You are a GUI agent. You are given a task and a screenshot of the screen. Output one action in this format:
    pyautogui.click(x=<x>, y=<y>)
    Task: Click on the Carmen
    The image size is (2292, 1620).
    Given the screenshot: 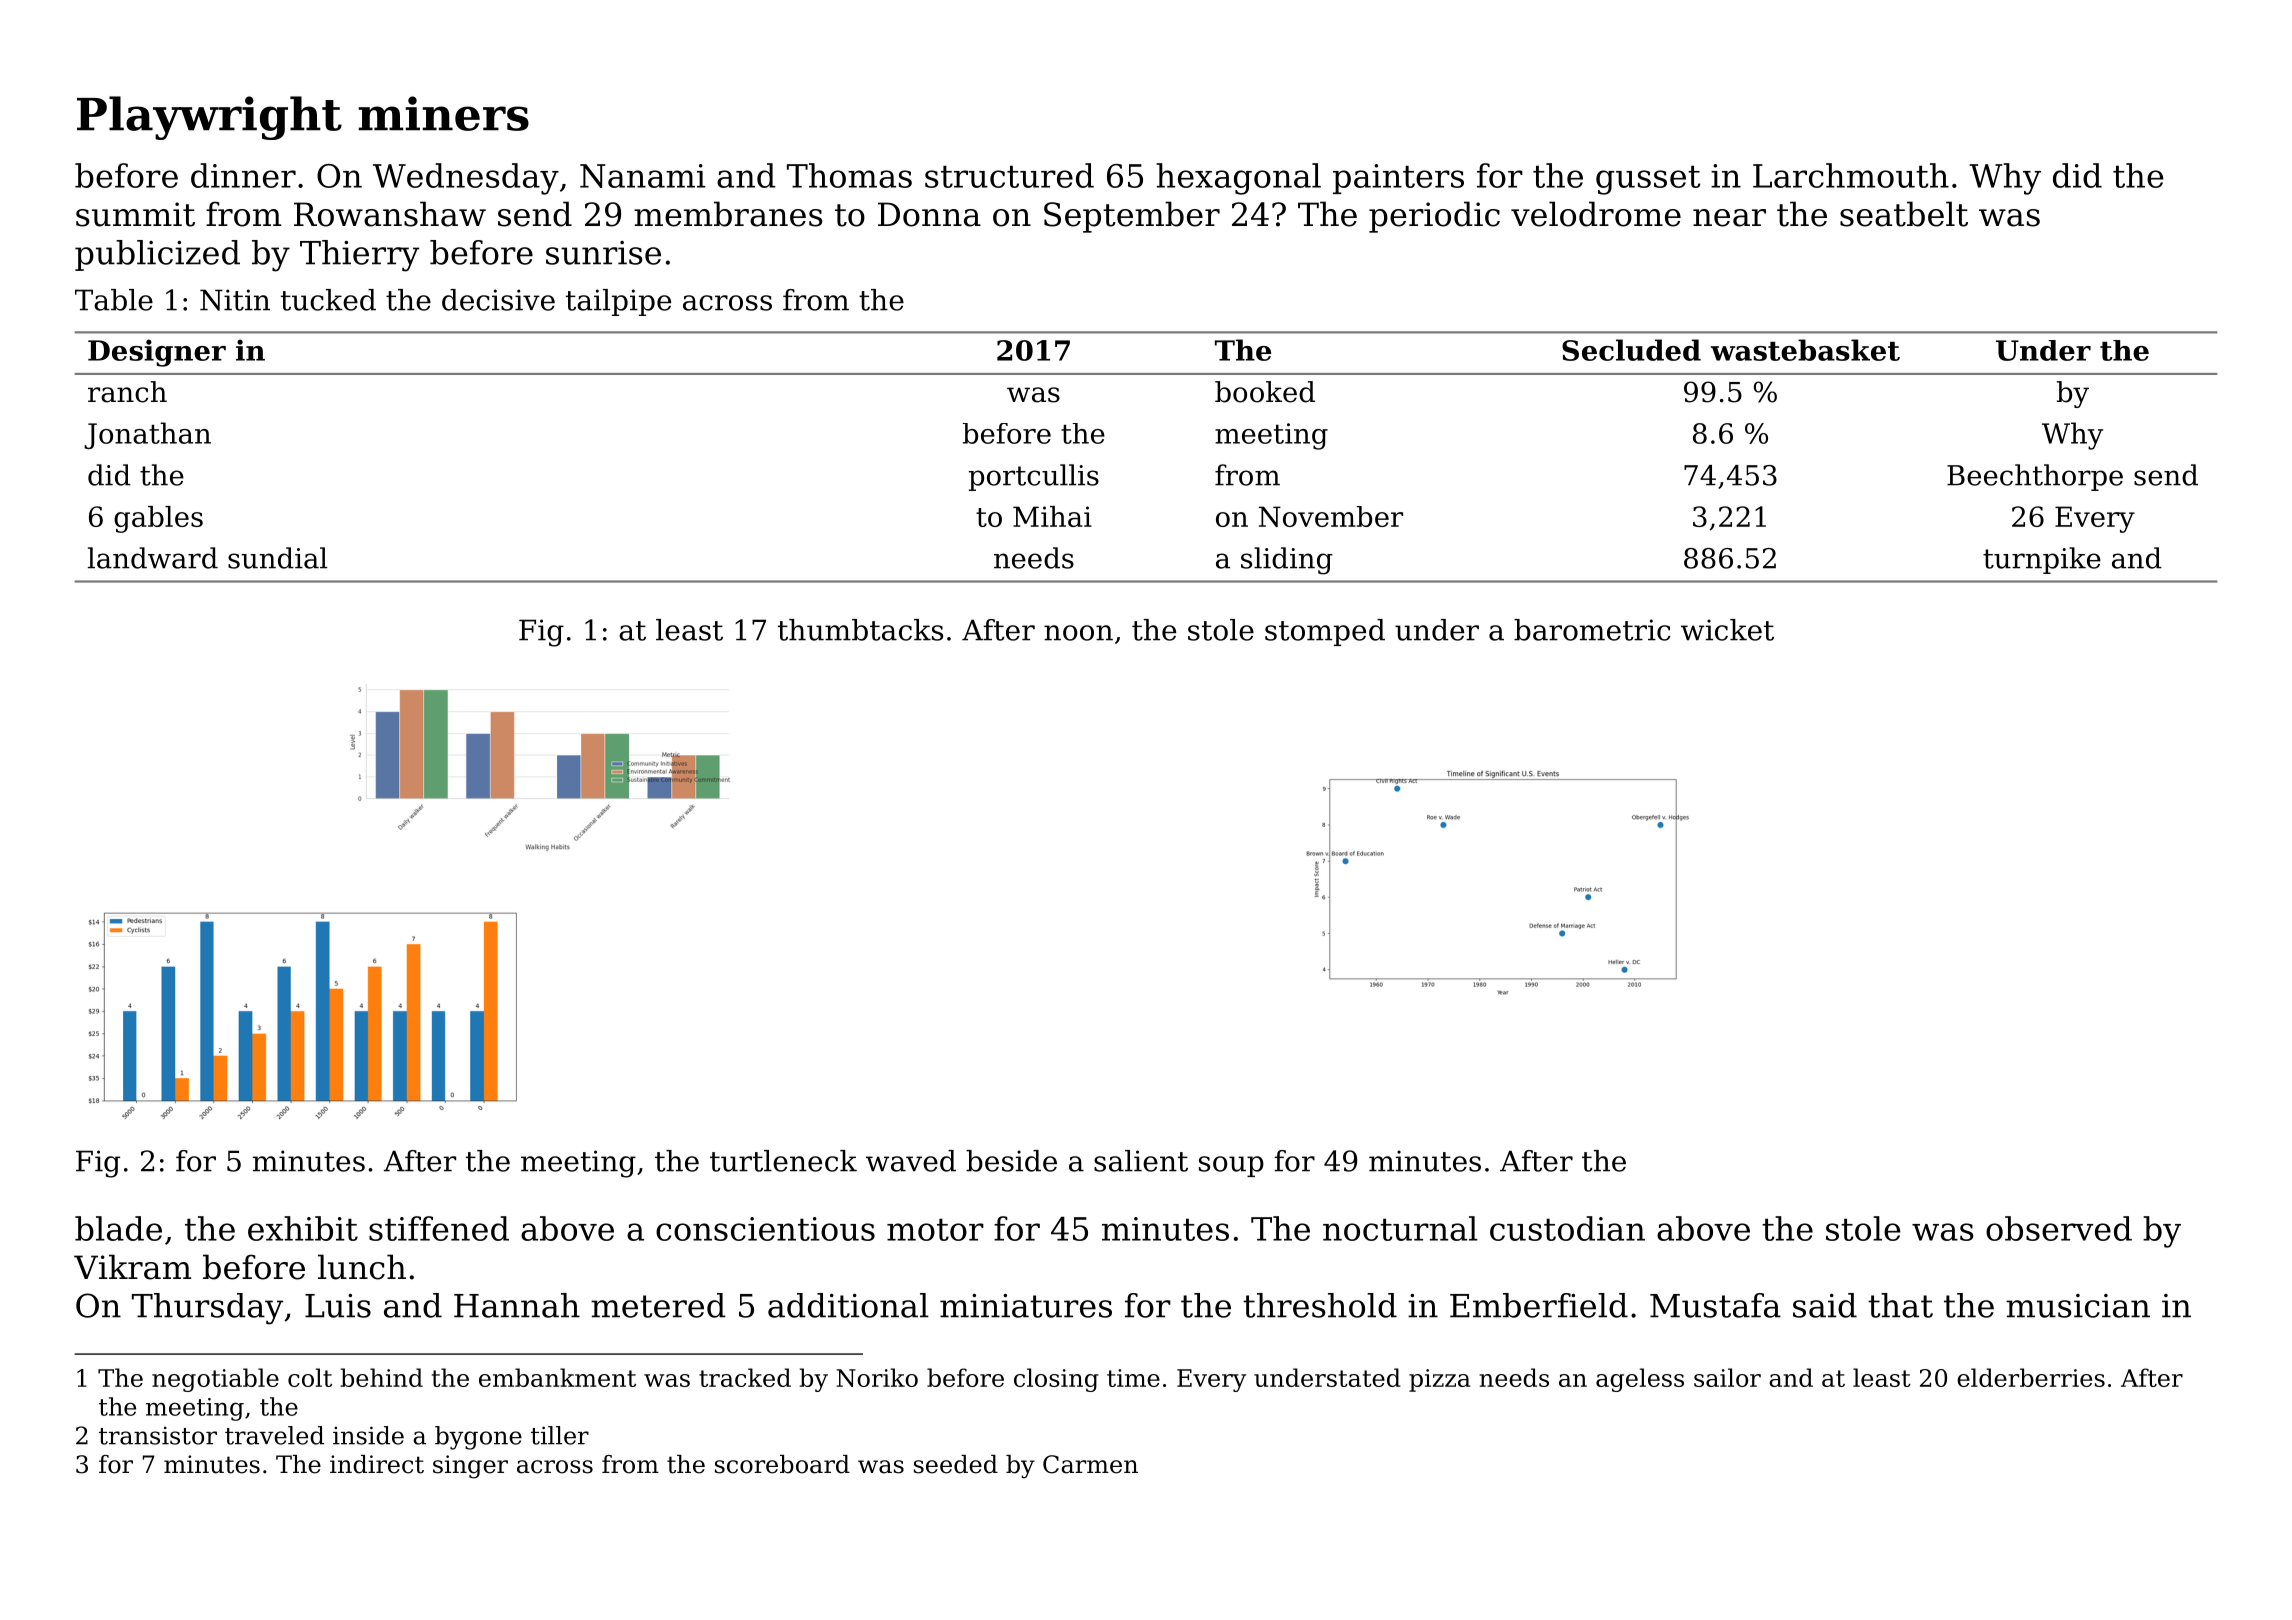 What is the action you would take?
    pyautogui.click(x=1090, y=1464)
